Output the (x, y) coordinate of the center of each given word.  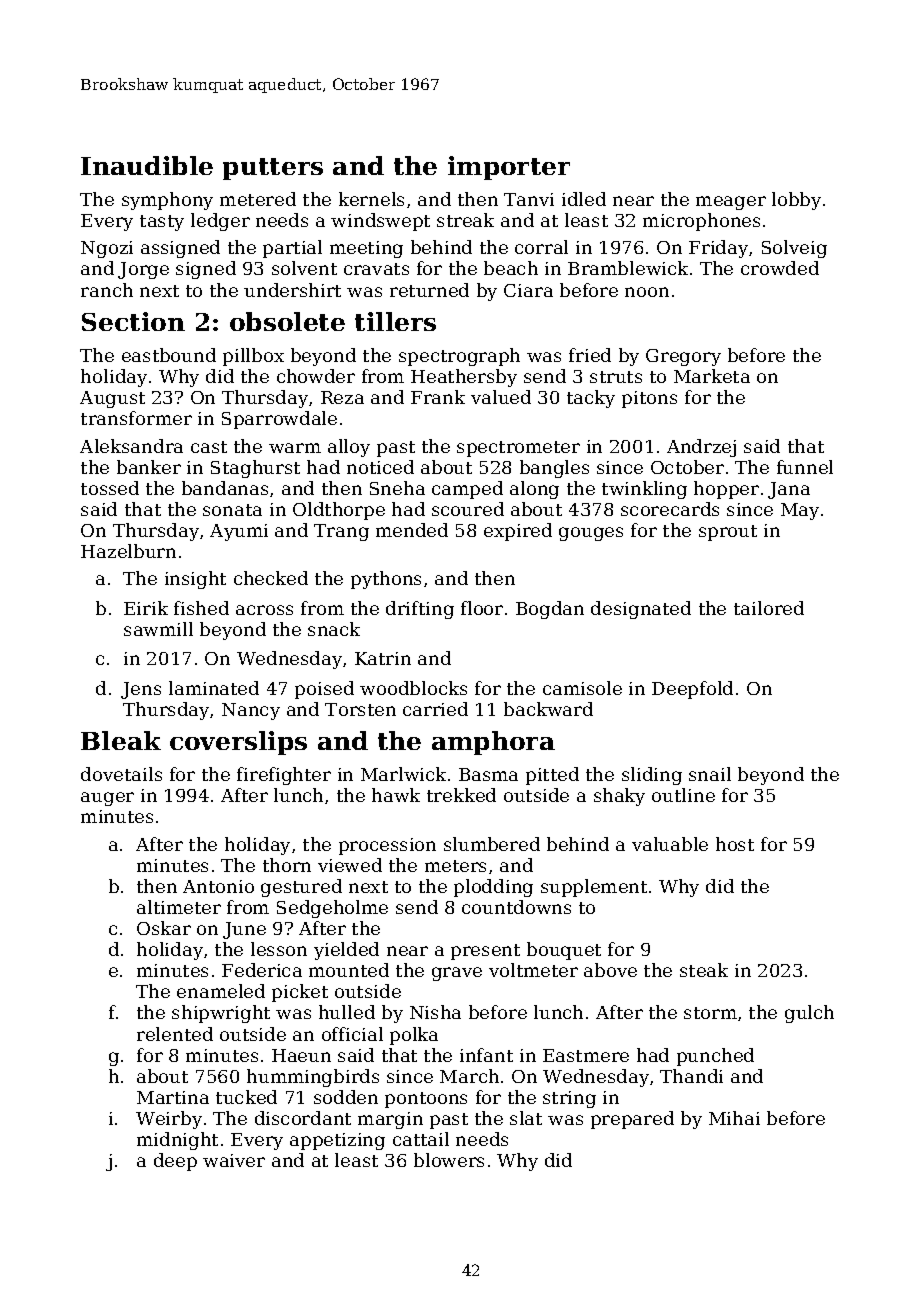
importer (509, 168)
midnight (177, 1141)
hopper (726, 490)
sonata (232, 510)
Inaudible (147, 165)
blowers (449, 1160)
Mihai (734, 1118)
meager (731, 203)
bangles (554, 469)
